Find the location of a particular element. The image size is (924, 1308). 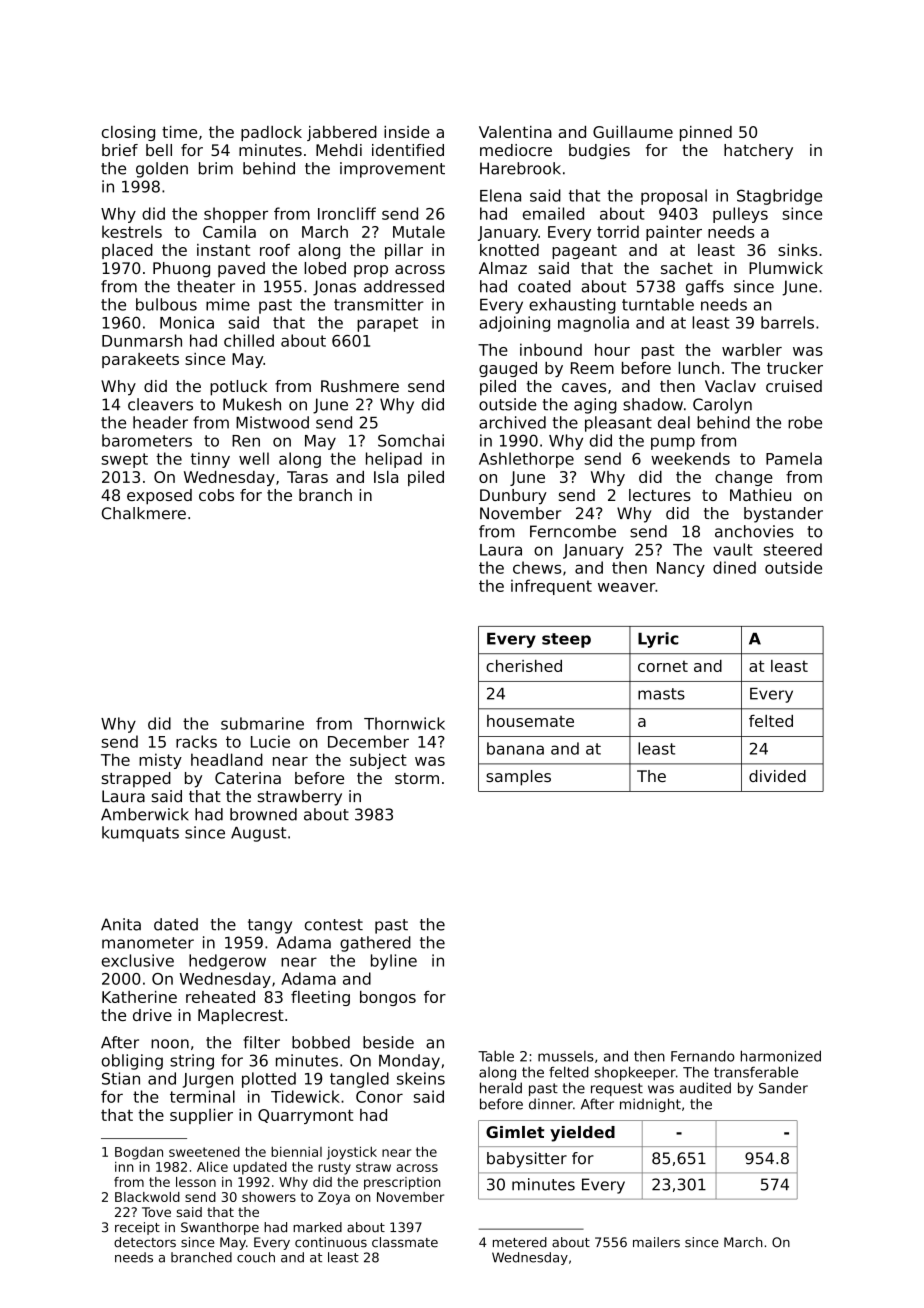

mime is located at coordinates (228, 304).
